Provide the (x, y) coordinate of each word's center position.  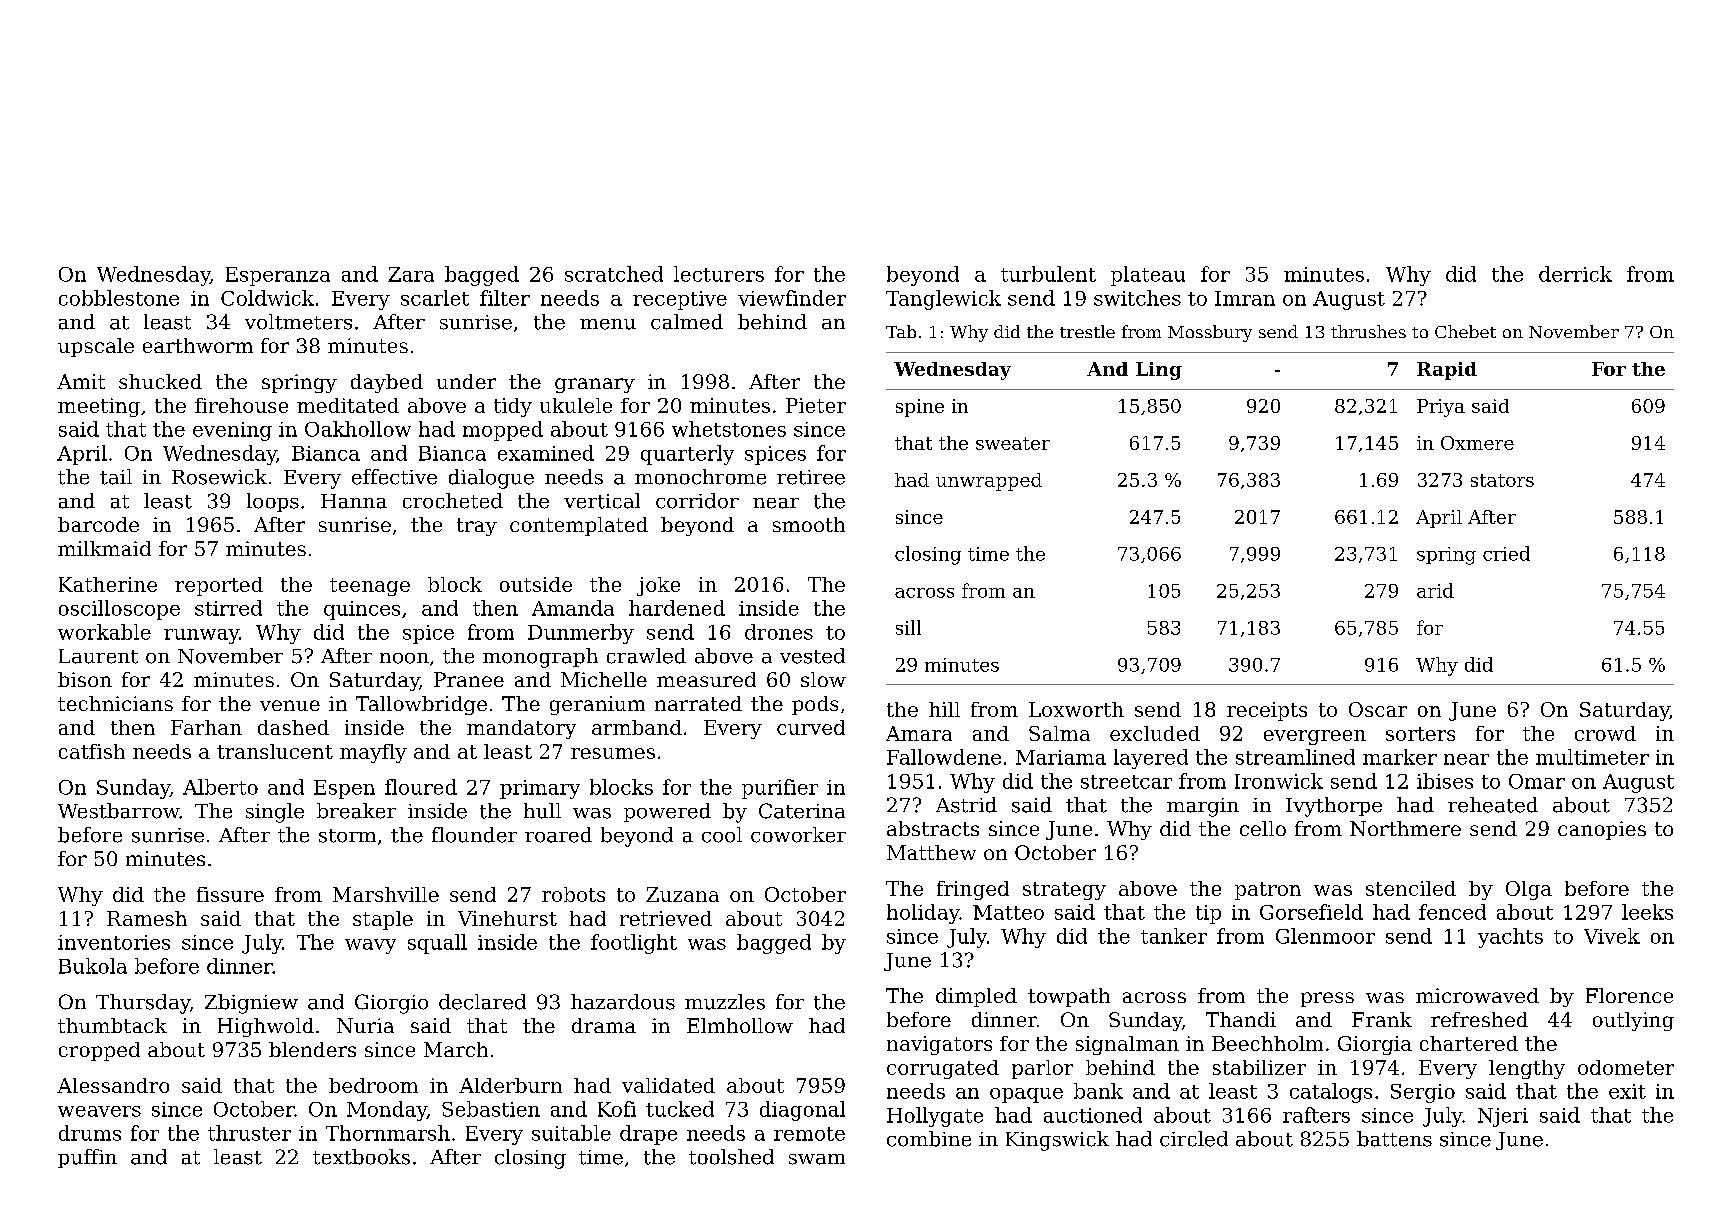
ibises (1445, 781)
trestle (1087, 331)
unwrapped (989, 482)
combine (929, 1139)
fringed (973, 890)
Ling (1159, 371)
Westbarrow (119, 811)
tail (116, 477)
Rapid (1447, 371)
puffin (87, 1158)
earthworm (198, 345)
